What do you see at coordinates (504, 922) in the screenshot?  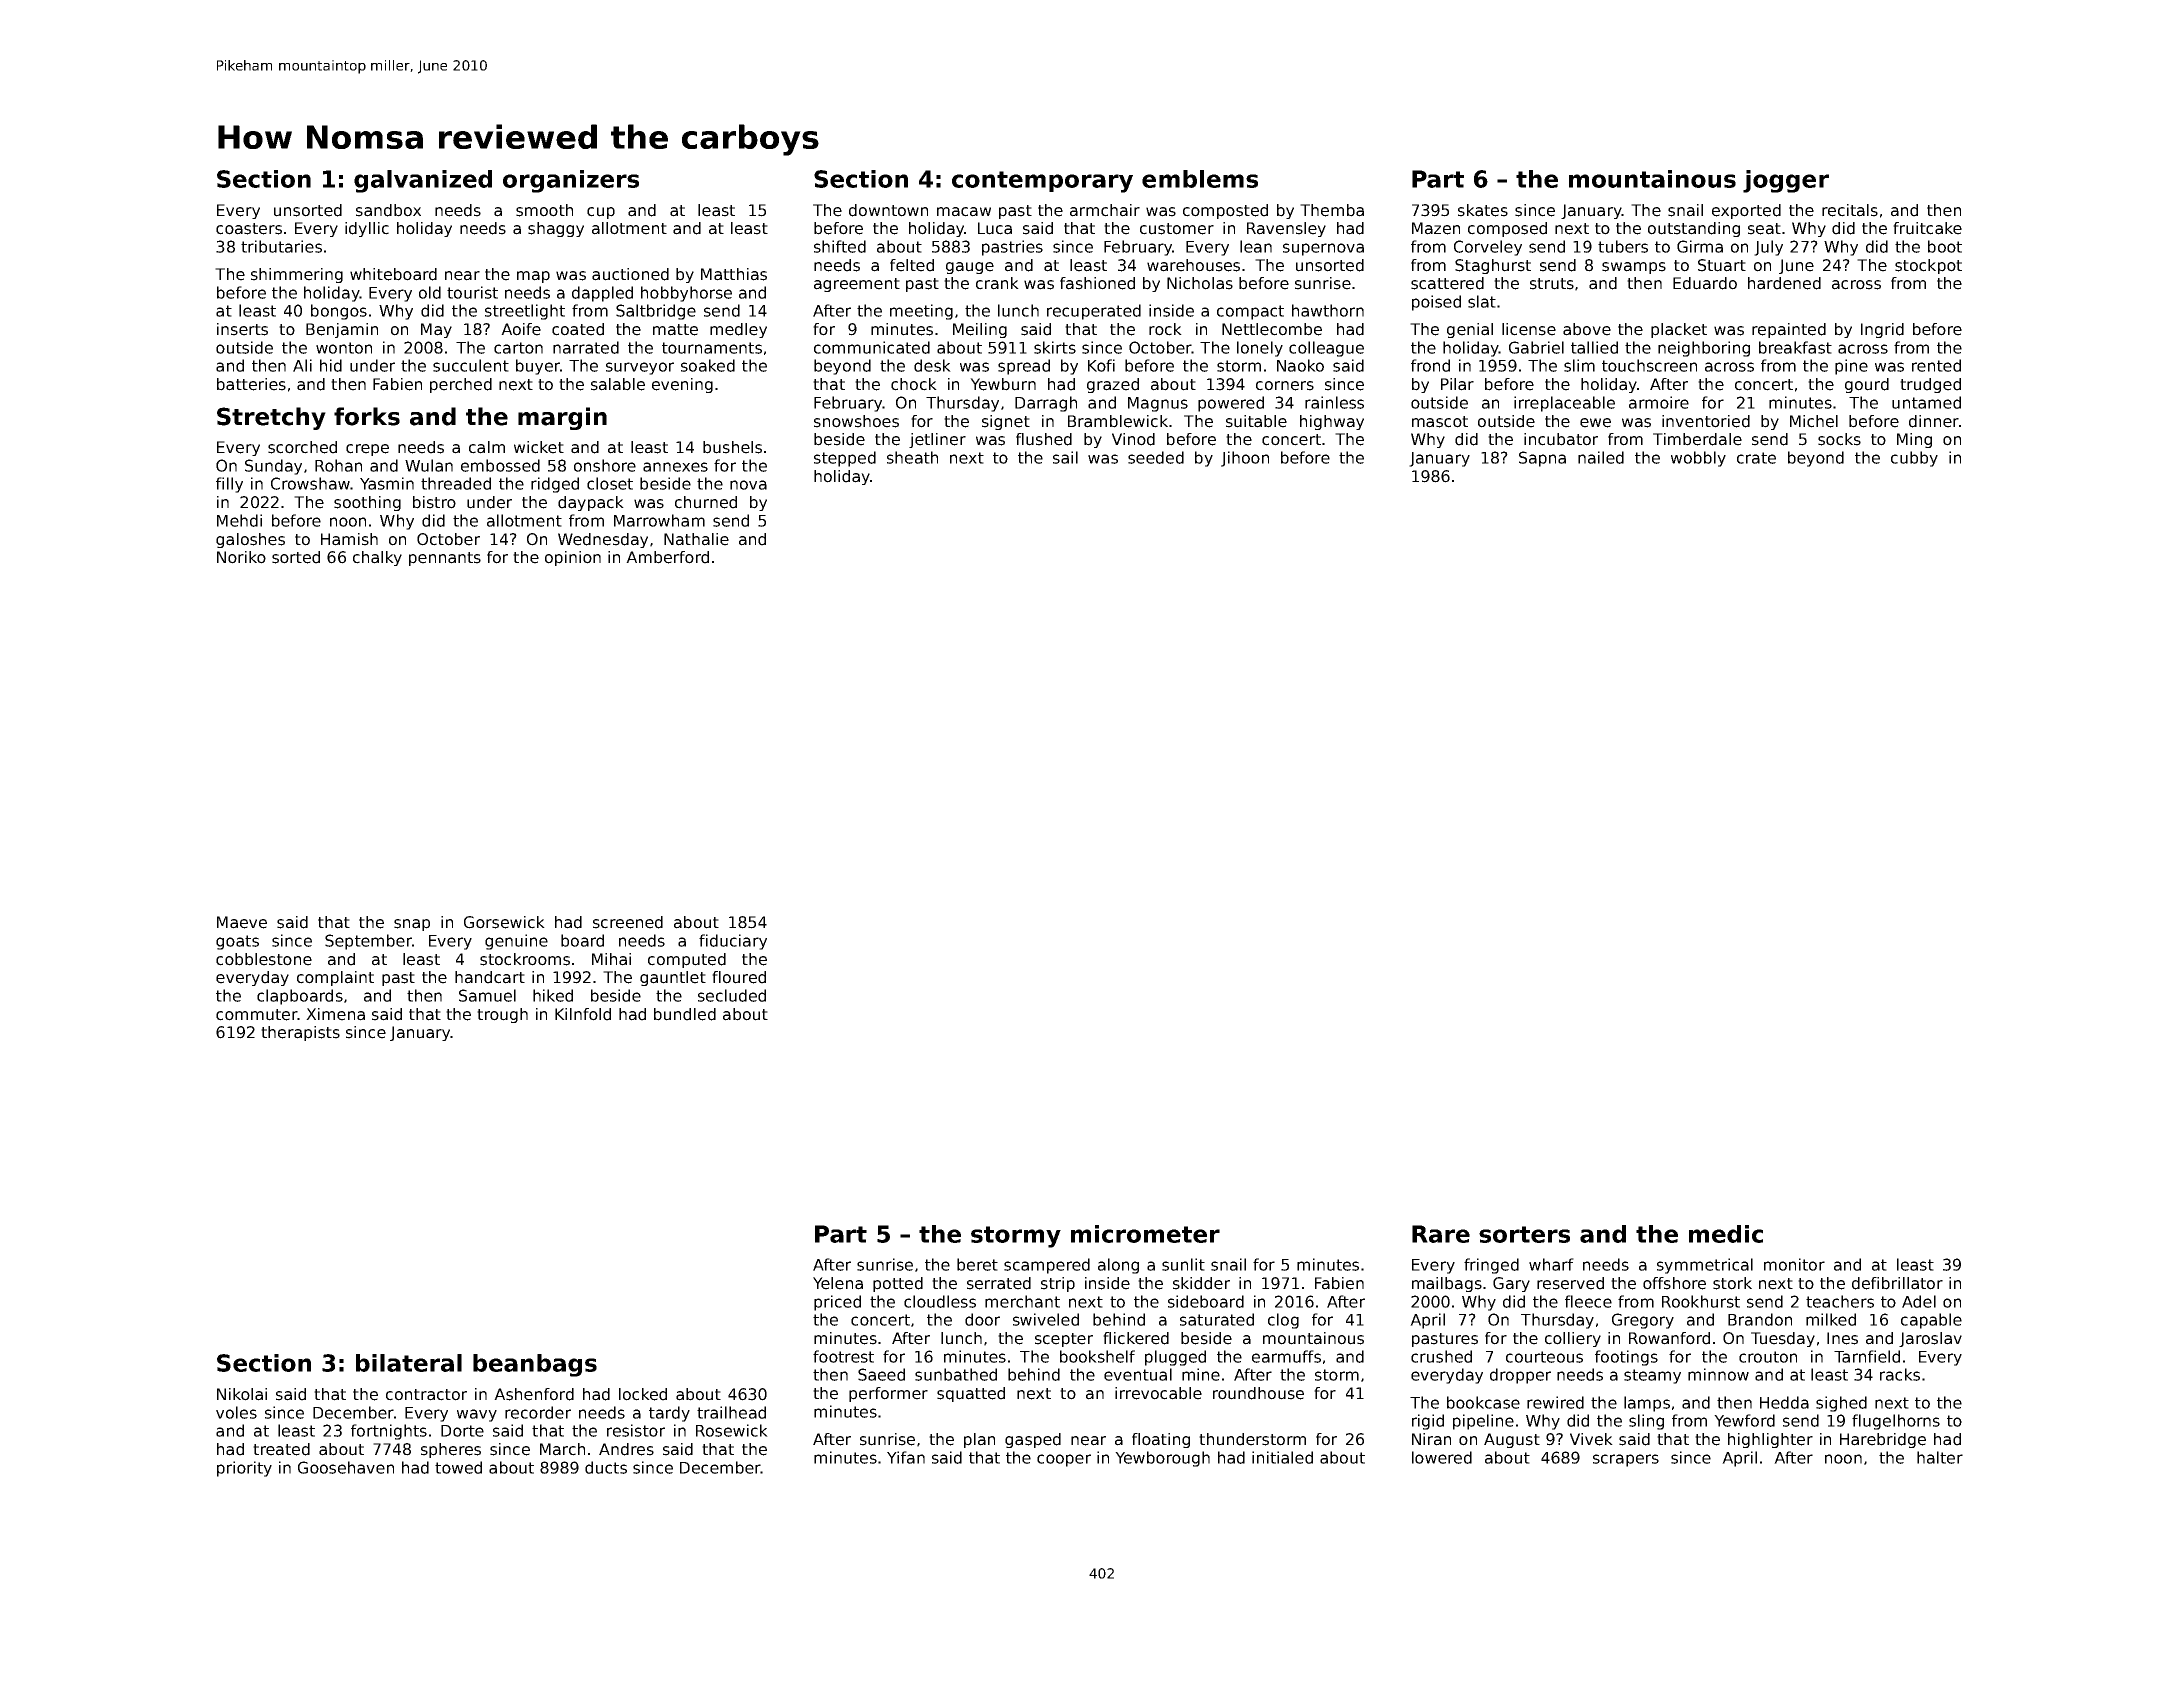 I see `Gorsewick` at bounding box center [504, 922].
